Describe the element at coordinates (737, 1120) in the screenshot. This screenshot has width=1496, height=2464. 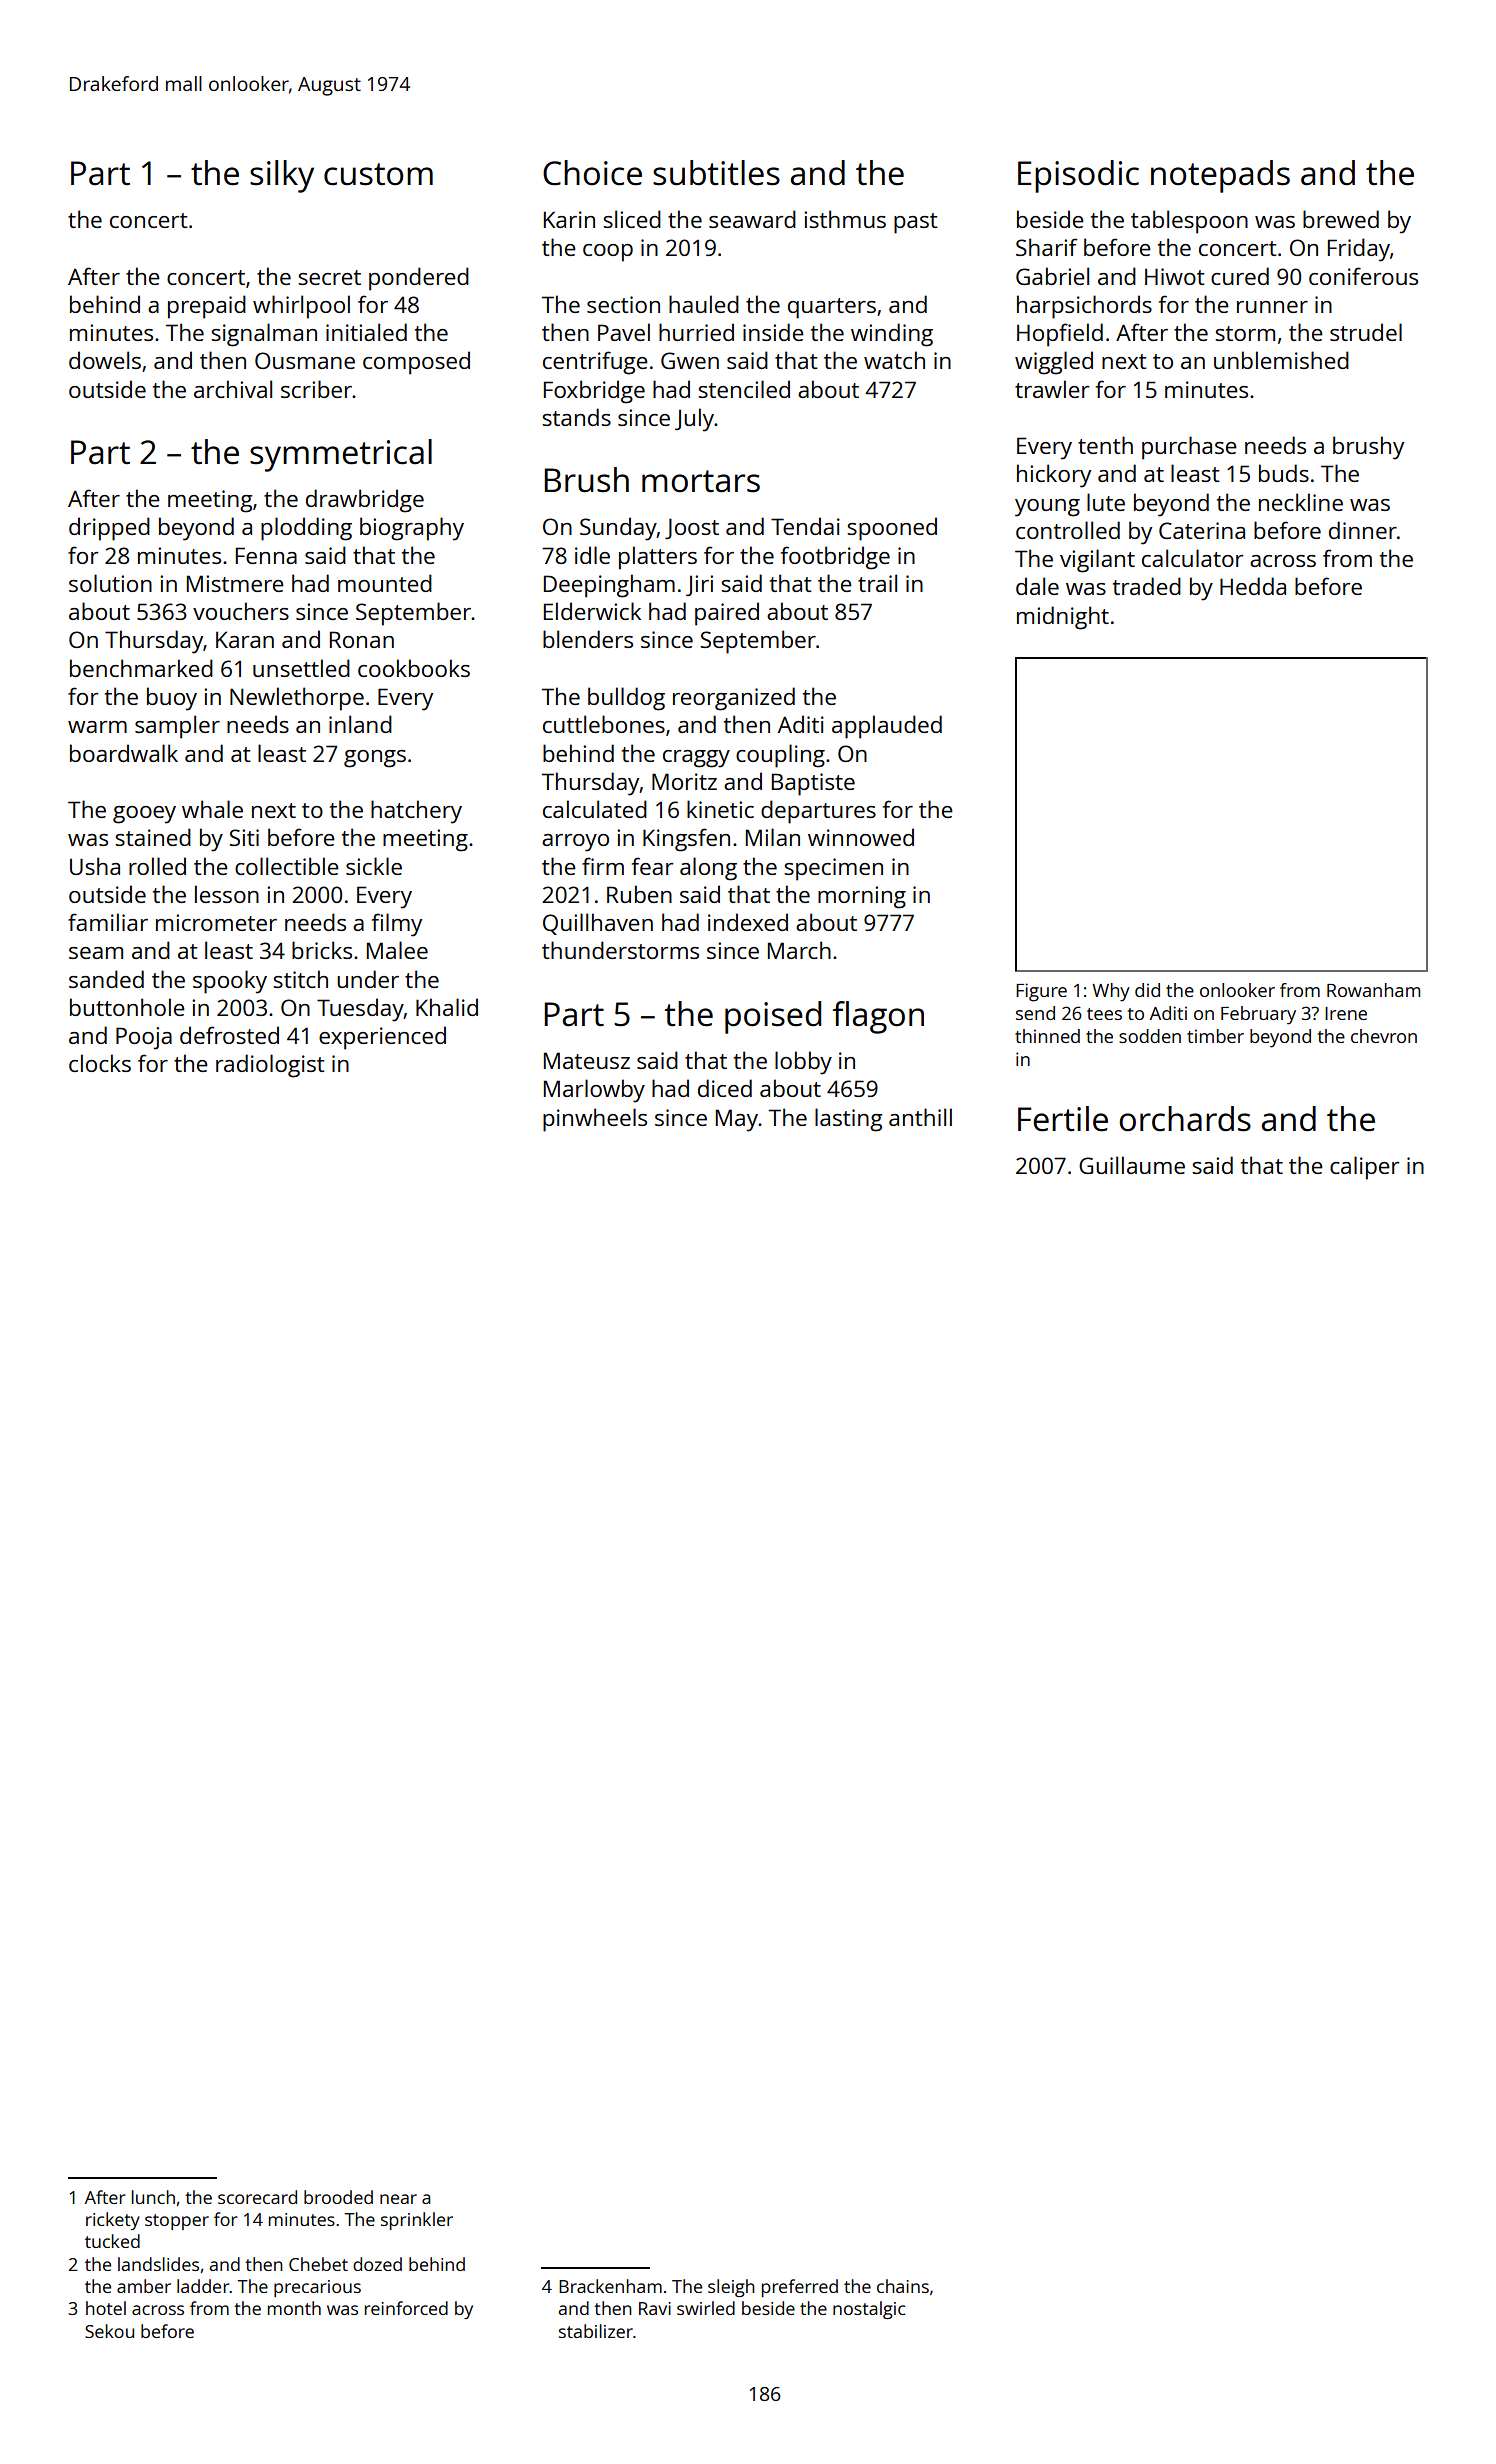
I see `May` at that location.
